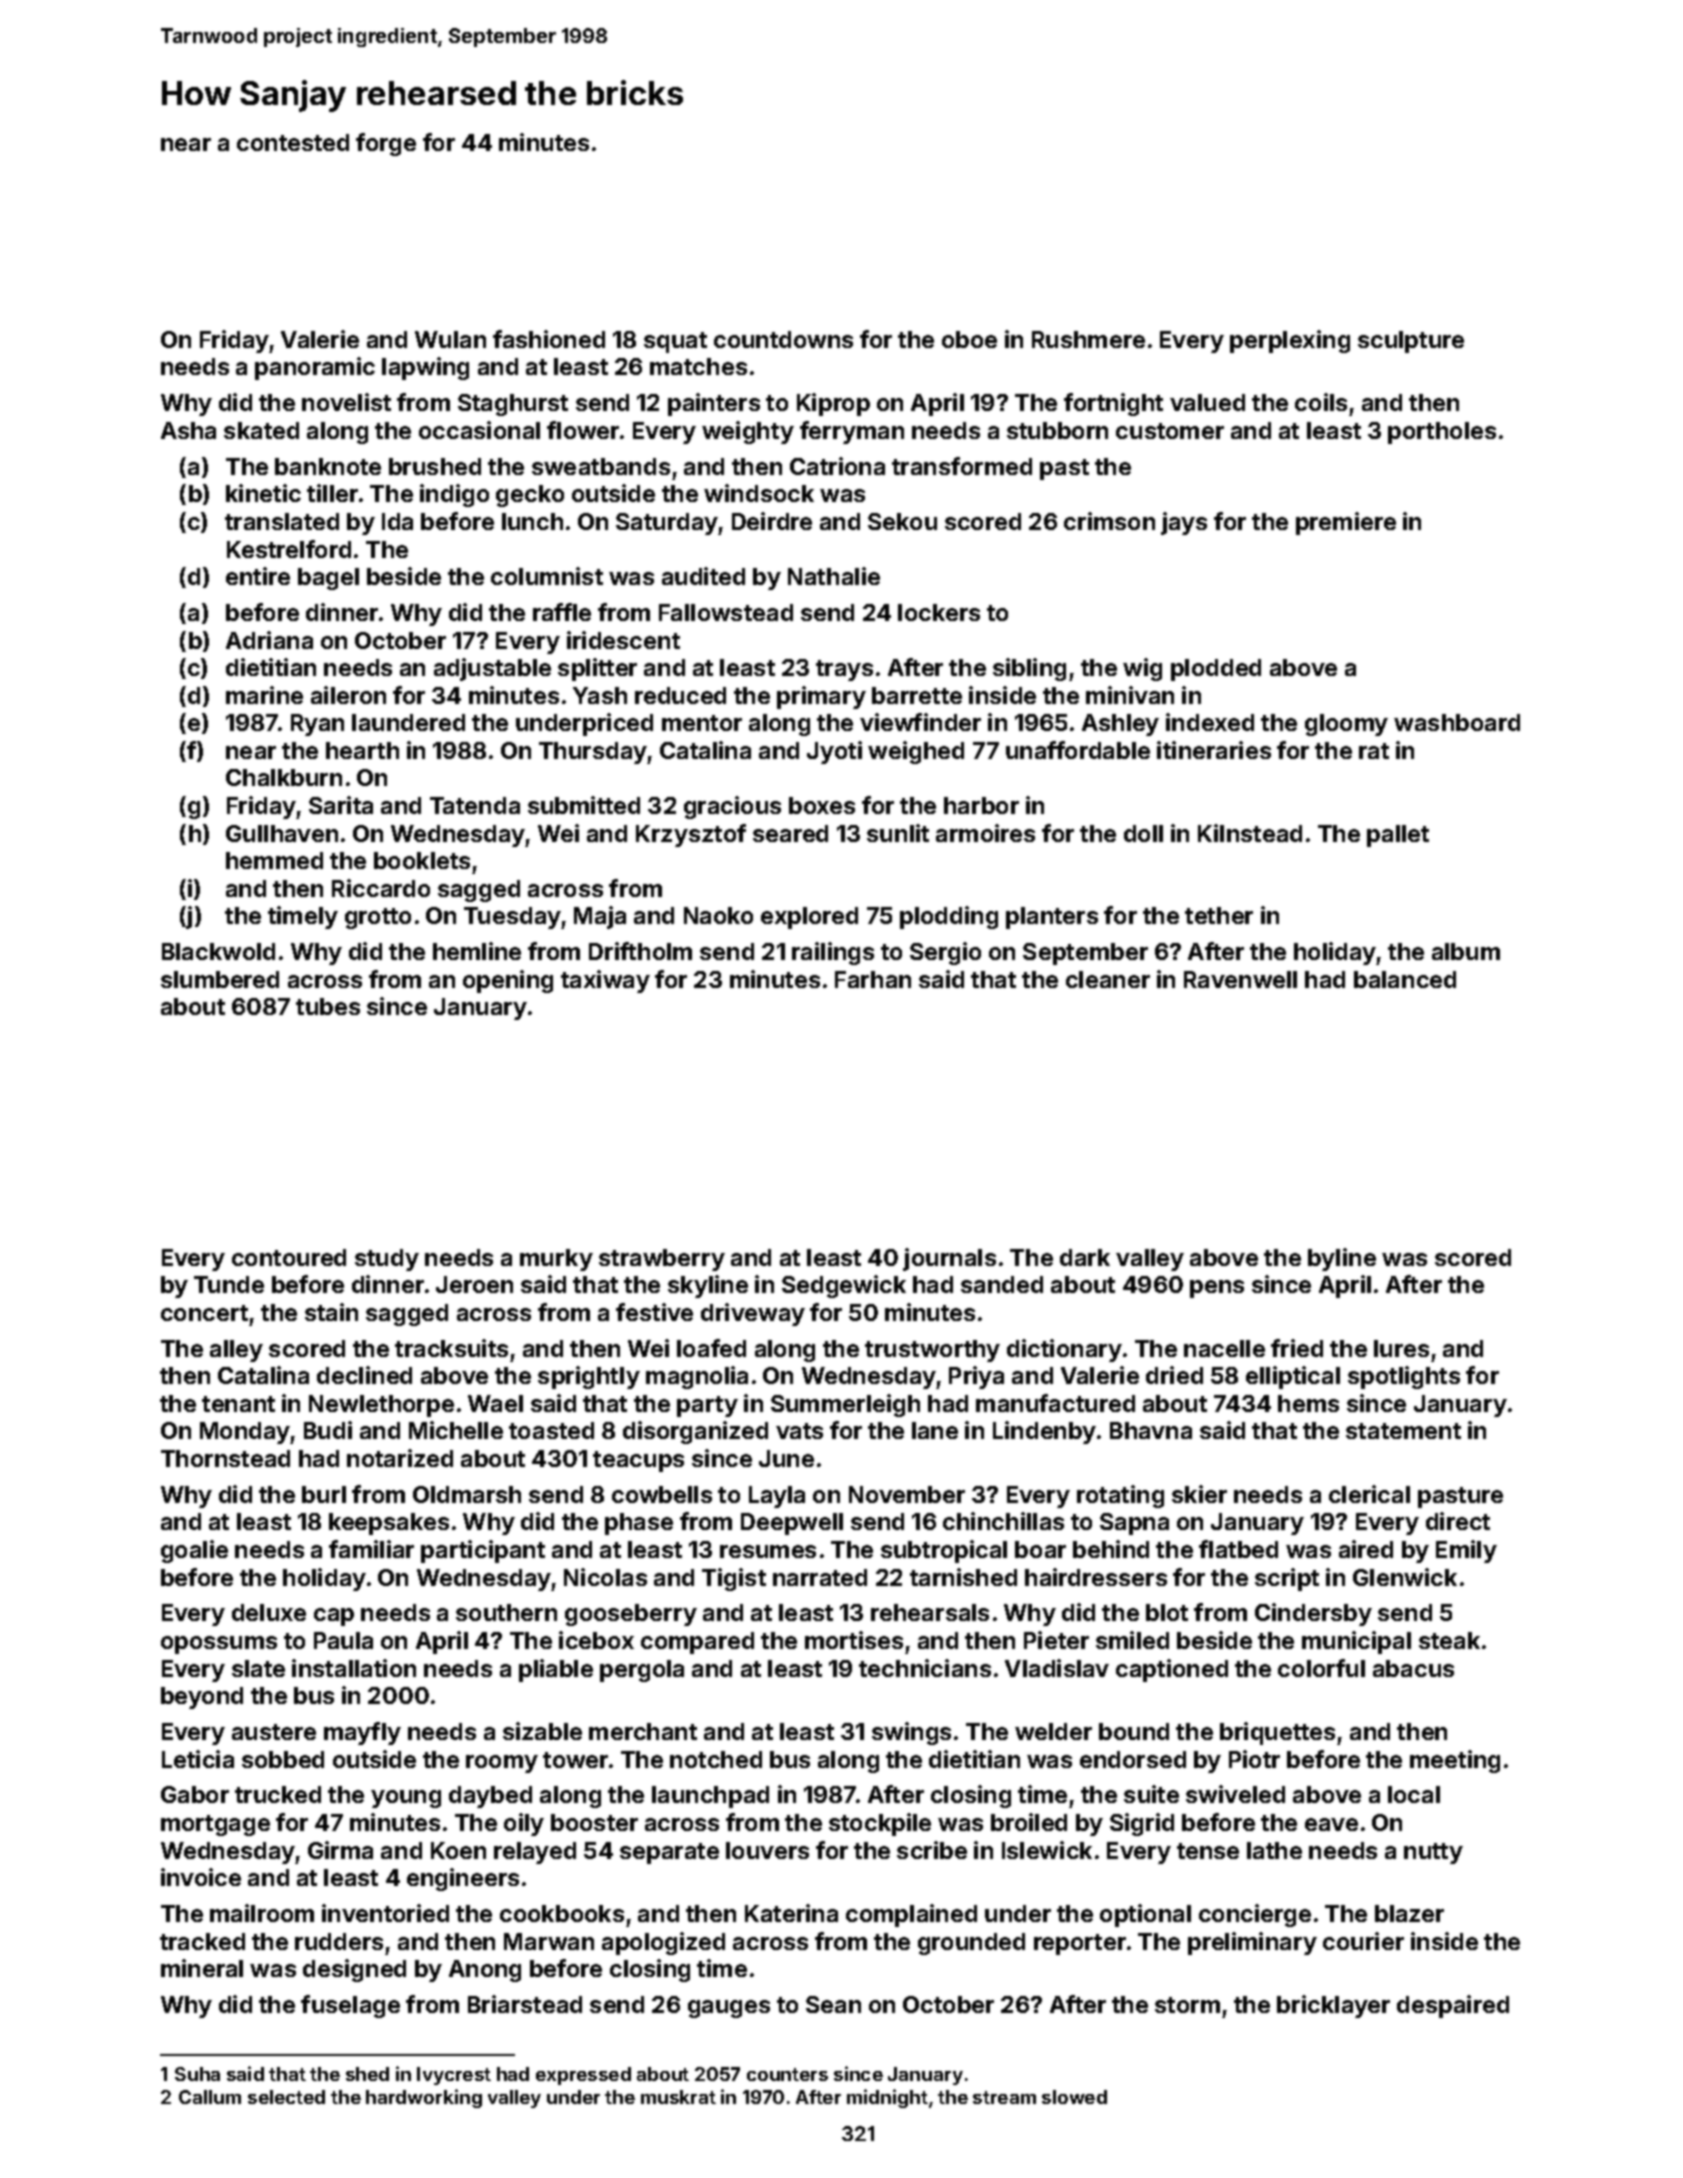 This screenshot has height=2178, width=1683. Describe the element at coordinates (238, 1404) in the screenshot. I see `tenant` at that location.
